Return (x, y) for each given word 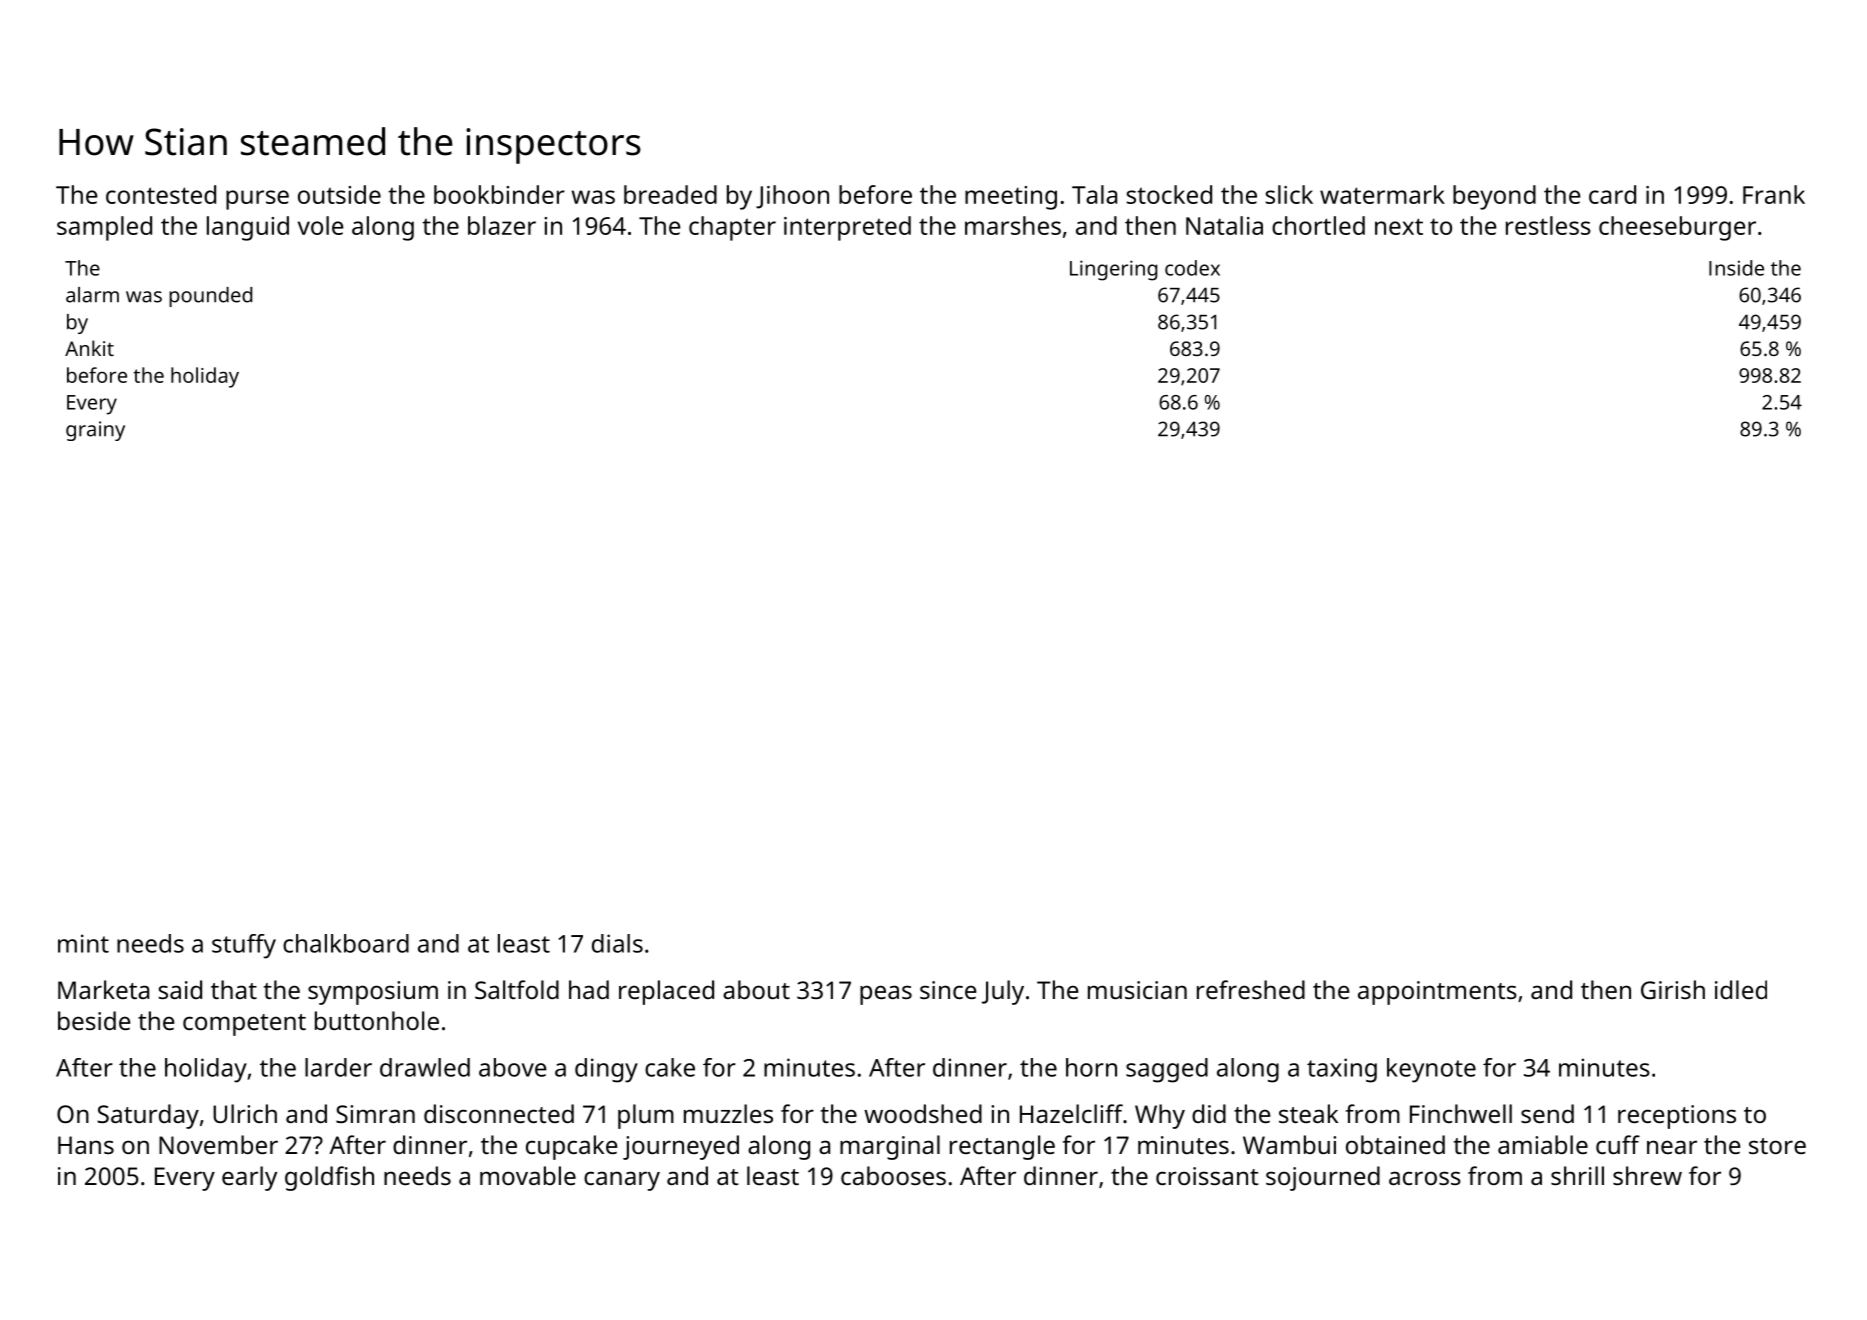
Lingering (1113, 270)
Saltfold (517, 989)
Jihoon (792, 197)
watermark (1382, 194)
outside (339, 194)
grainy (95, 431)
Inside (1736, 268)
